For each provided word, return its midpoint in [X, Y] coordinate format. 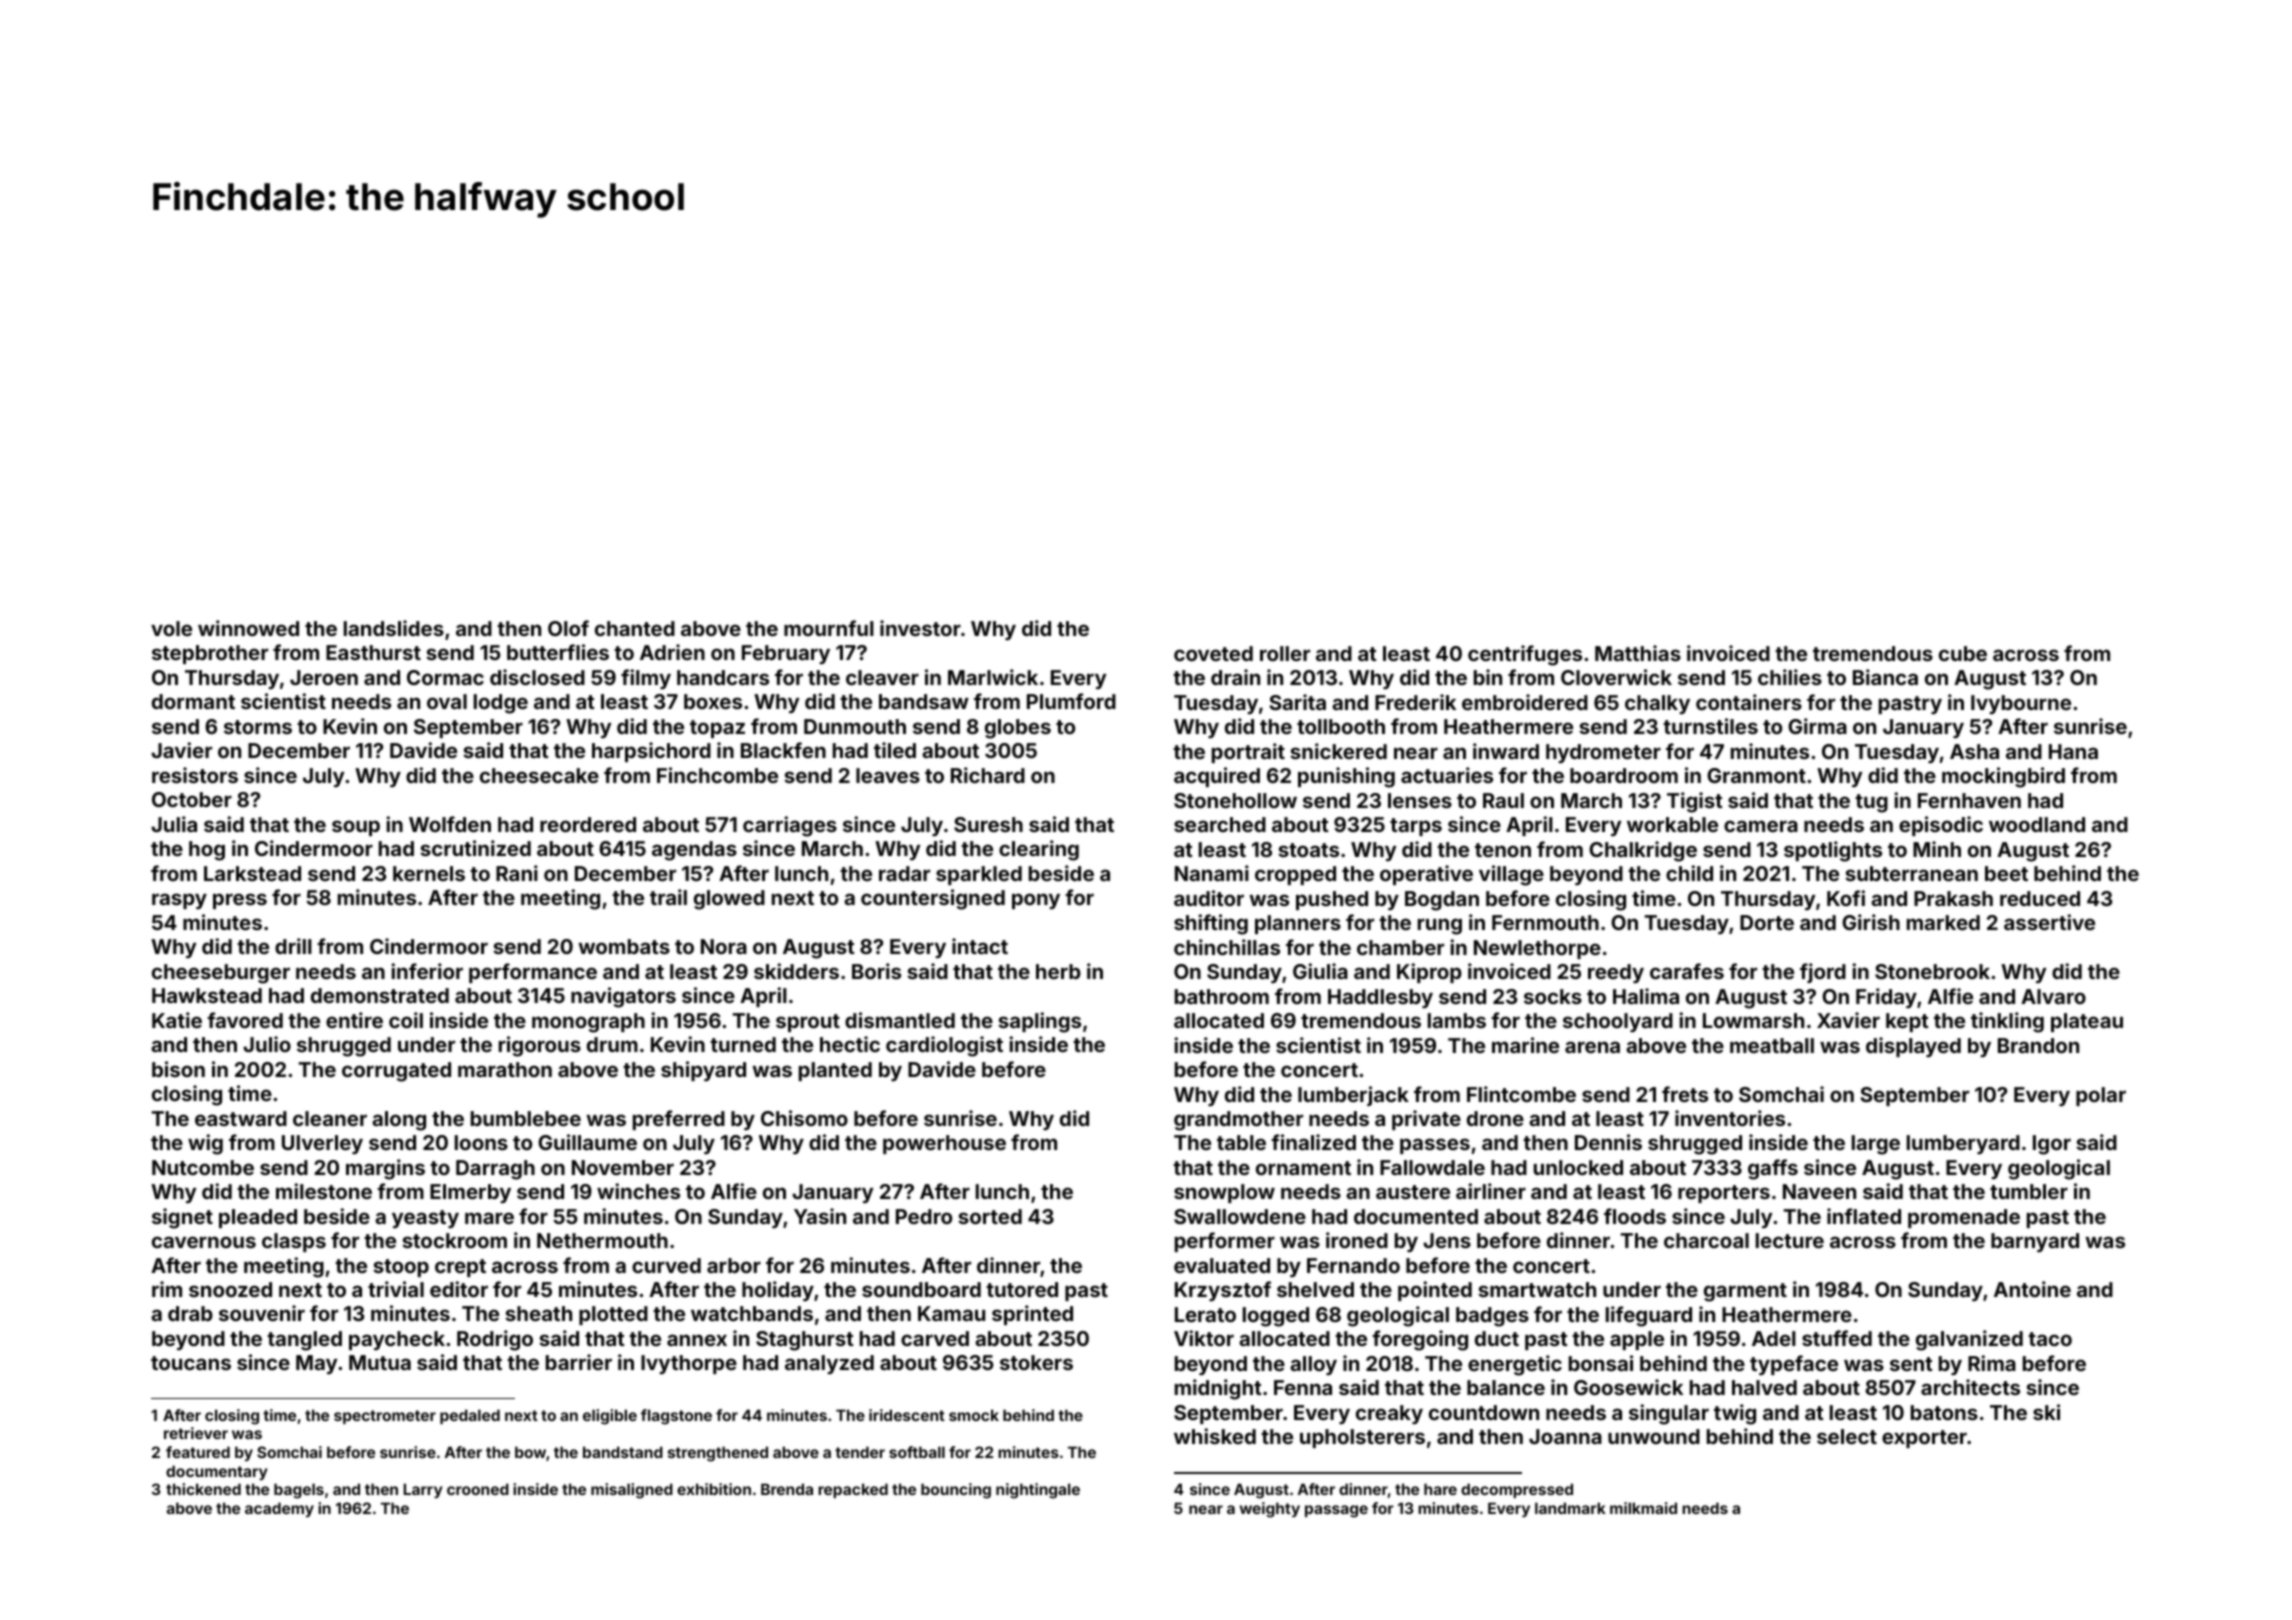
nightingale [1038, 1491]
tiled [895, 750]
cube [1963, 653]
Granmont [1756, 775]
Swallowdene [1240, 1216]
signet [182, 1218]
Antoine [2032, 1289]
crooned [478, 1489]
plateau [2087, 1022]
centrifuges [1525, 655]
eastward [241, 1118]
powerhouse [944, 1144]
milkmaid [1643, 1508]
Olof [568, 628]
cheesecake [539, 775]
